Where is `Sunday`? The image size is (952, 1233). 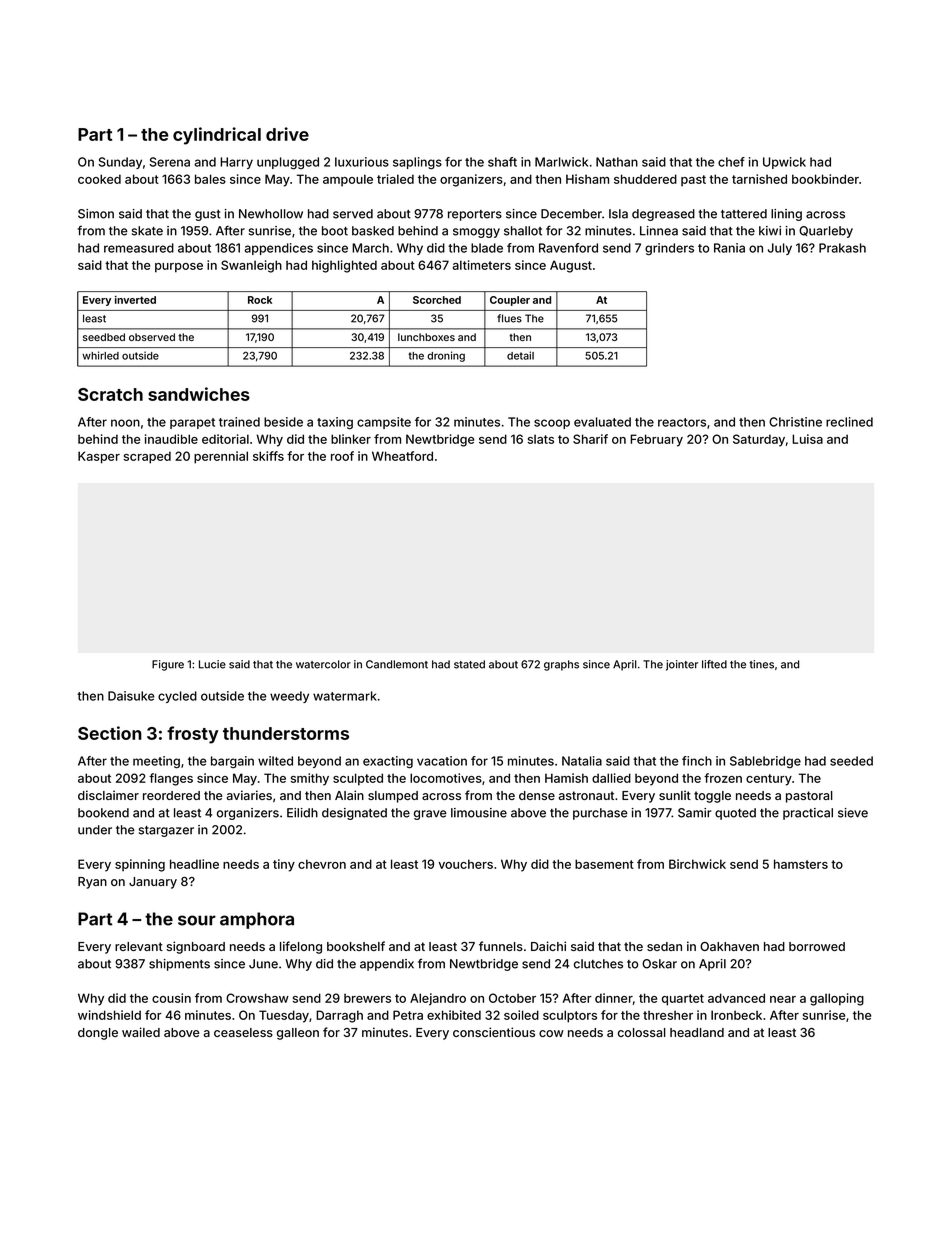 Sunday is located at coordinates (120, 163).
